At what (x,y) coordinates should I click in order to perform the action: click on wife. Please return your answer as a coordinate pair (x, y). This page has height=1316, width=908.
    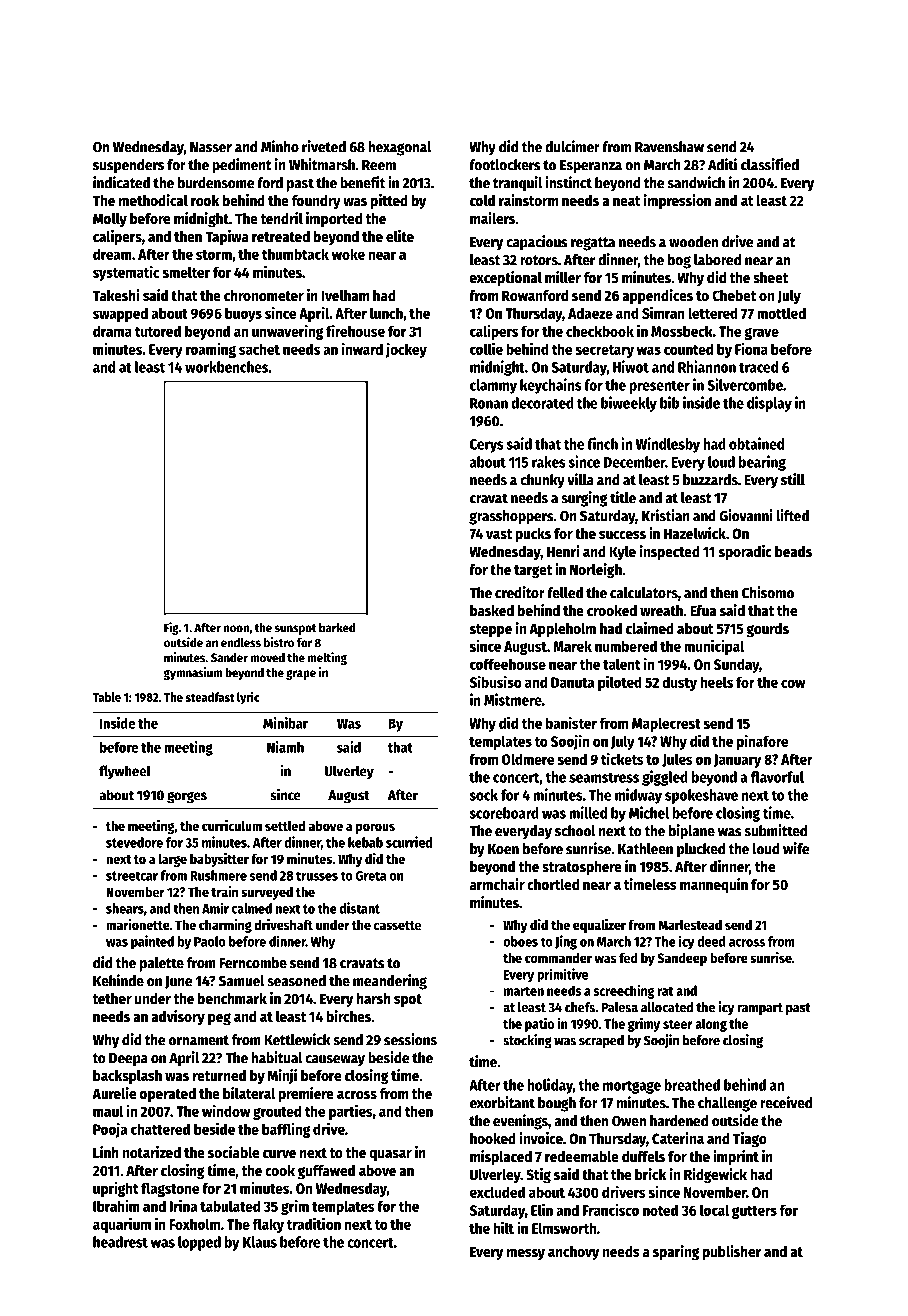
    Looking at the image, I should click on (796, 848).
